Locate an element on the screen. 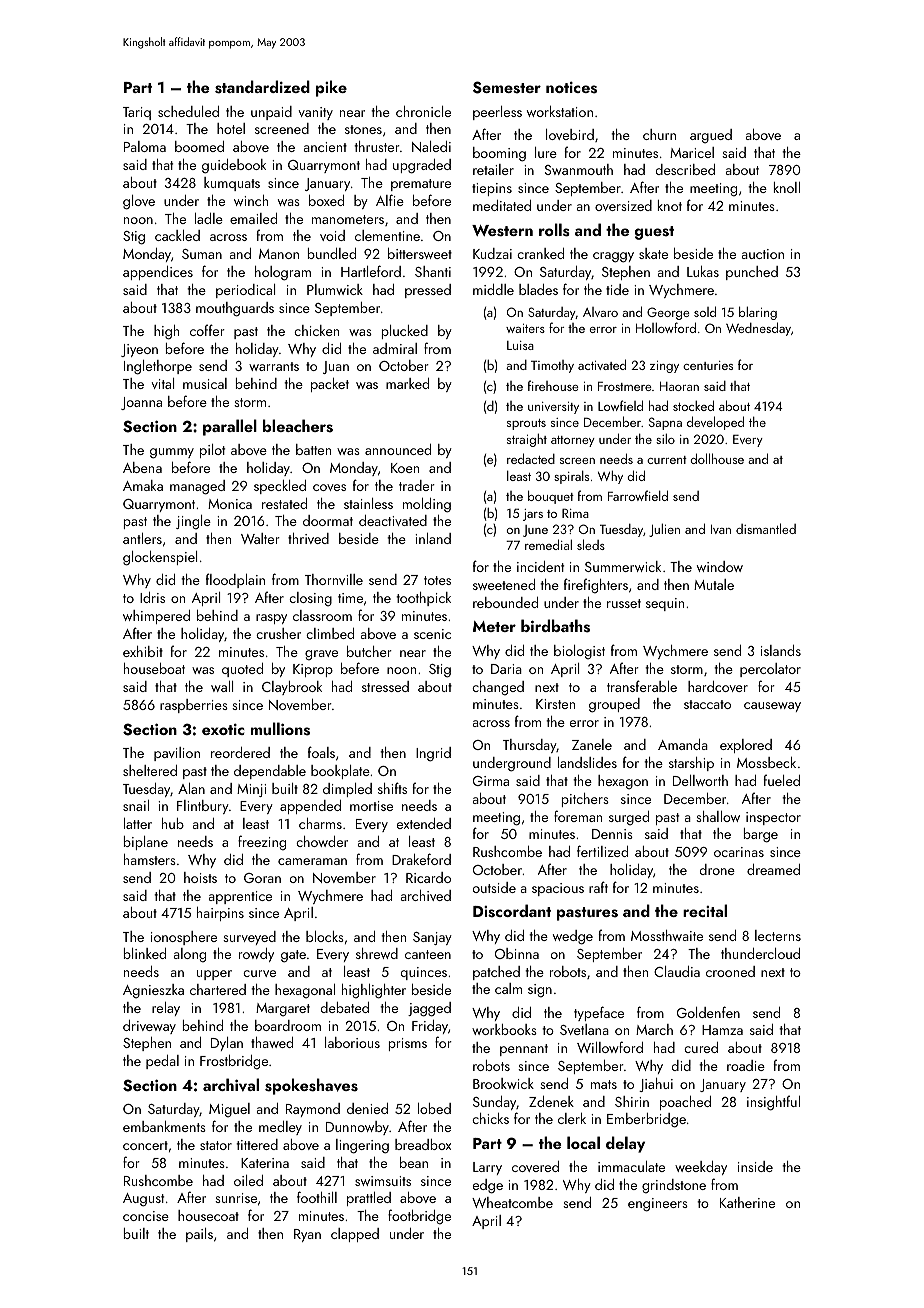  causeway is located at coordinates (772, 707).
